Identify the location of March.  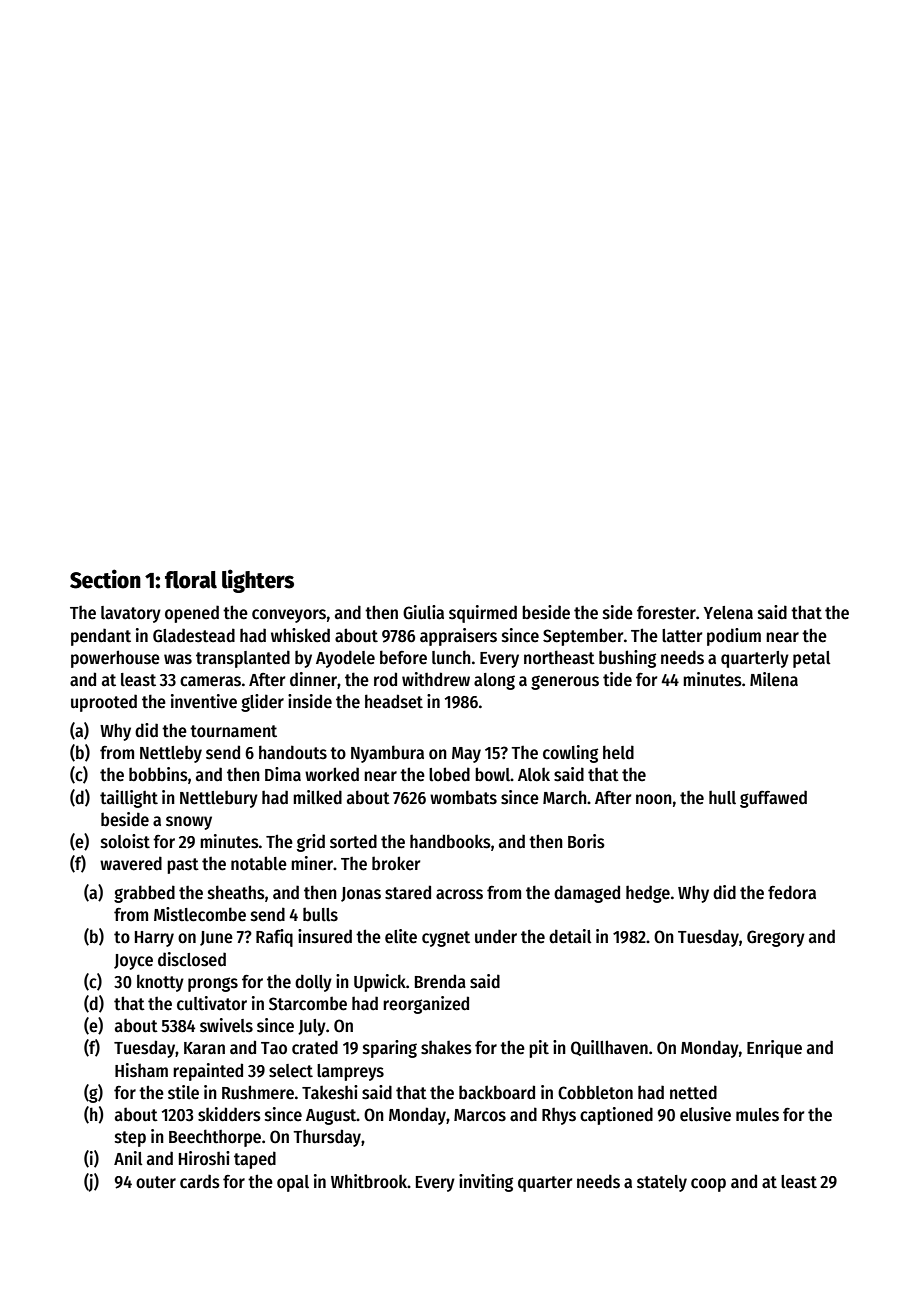
(565, 797).
